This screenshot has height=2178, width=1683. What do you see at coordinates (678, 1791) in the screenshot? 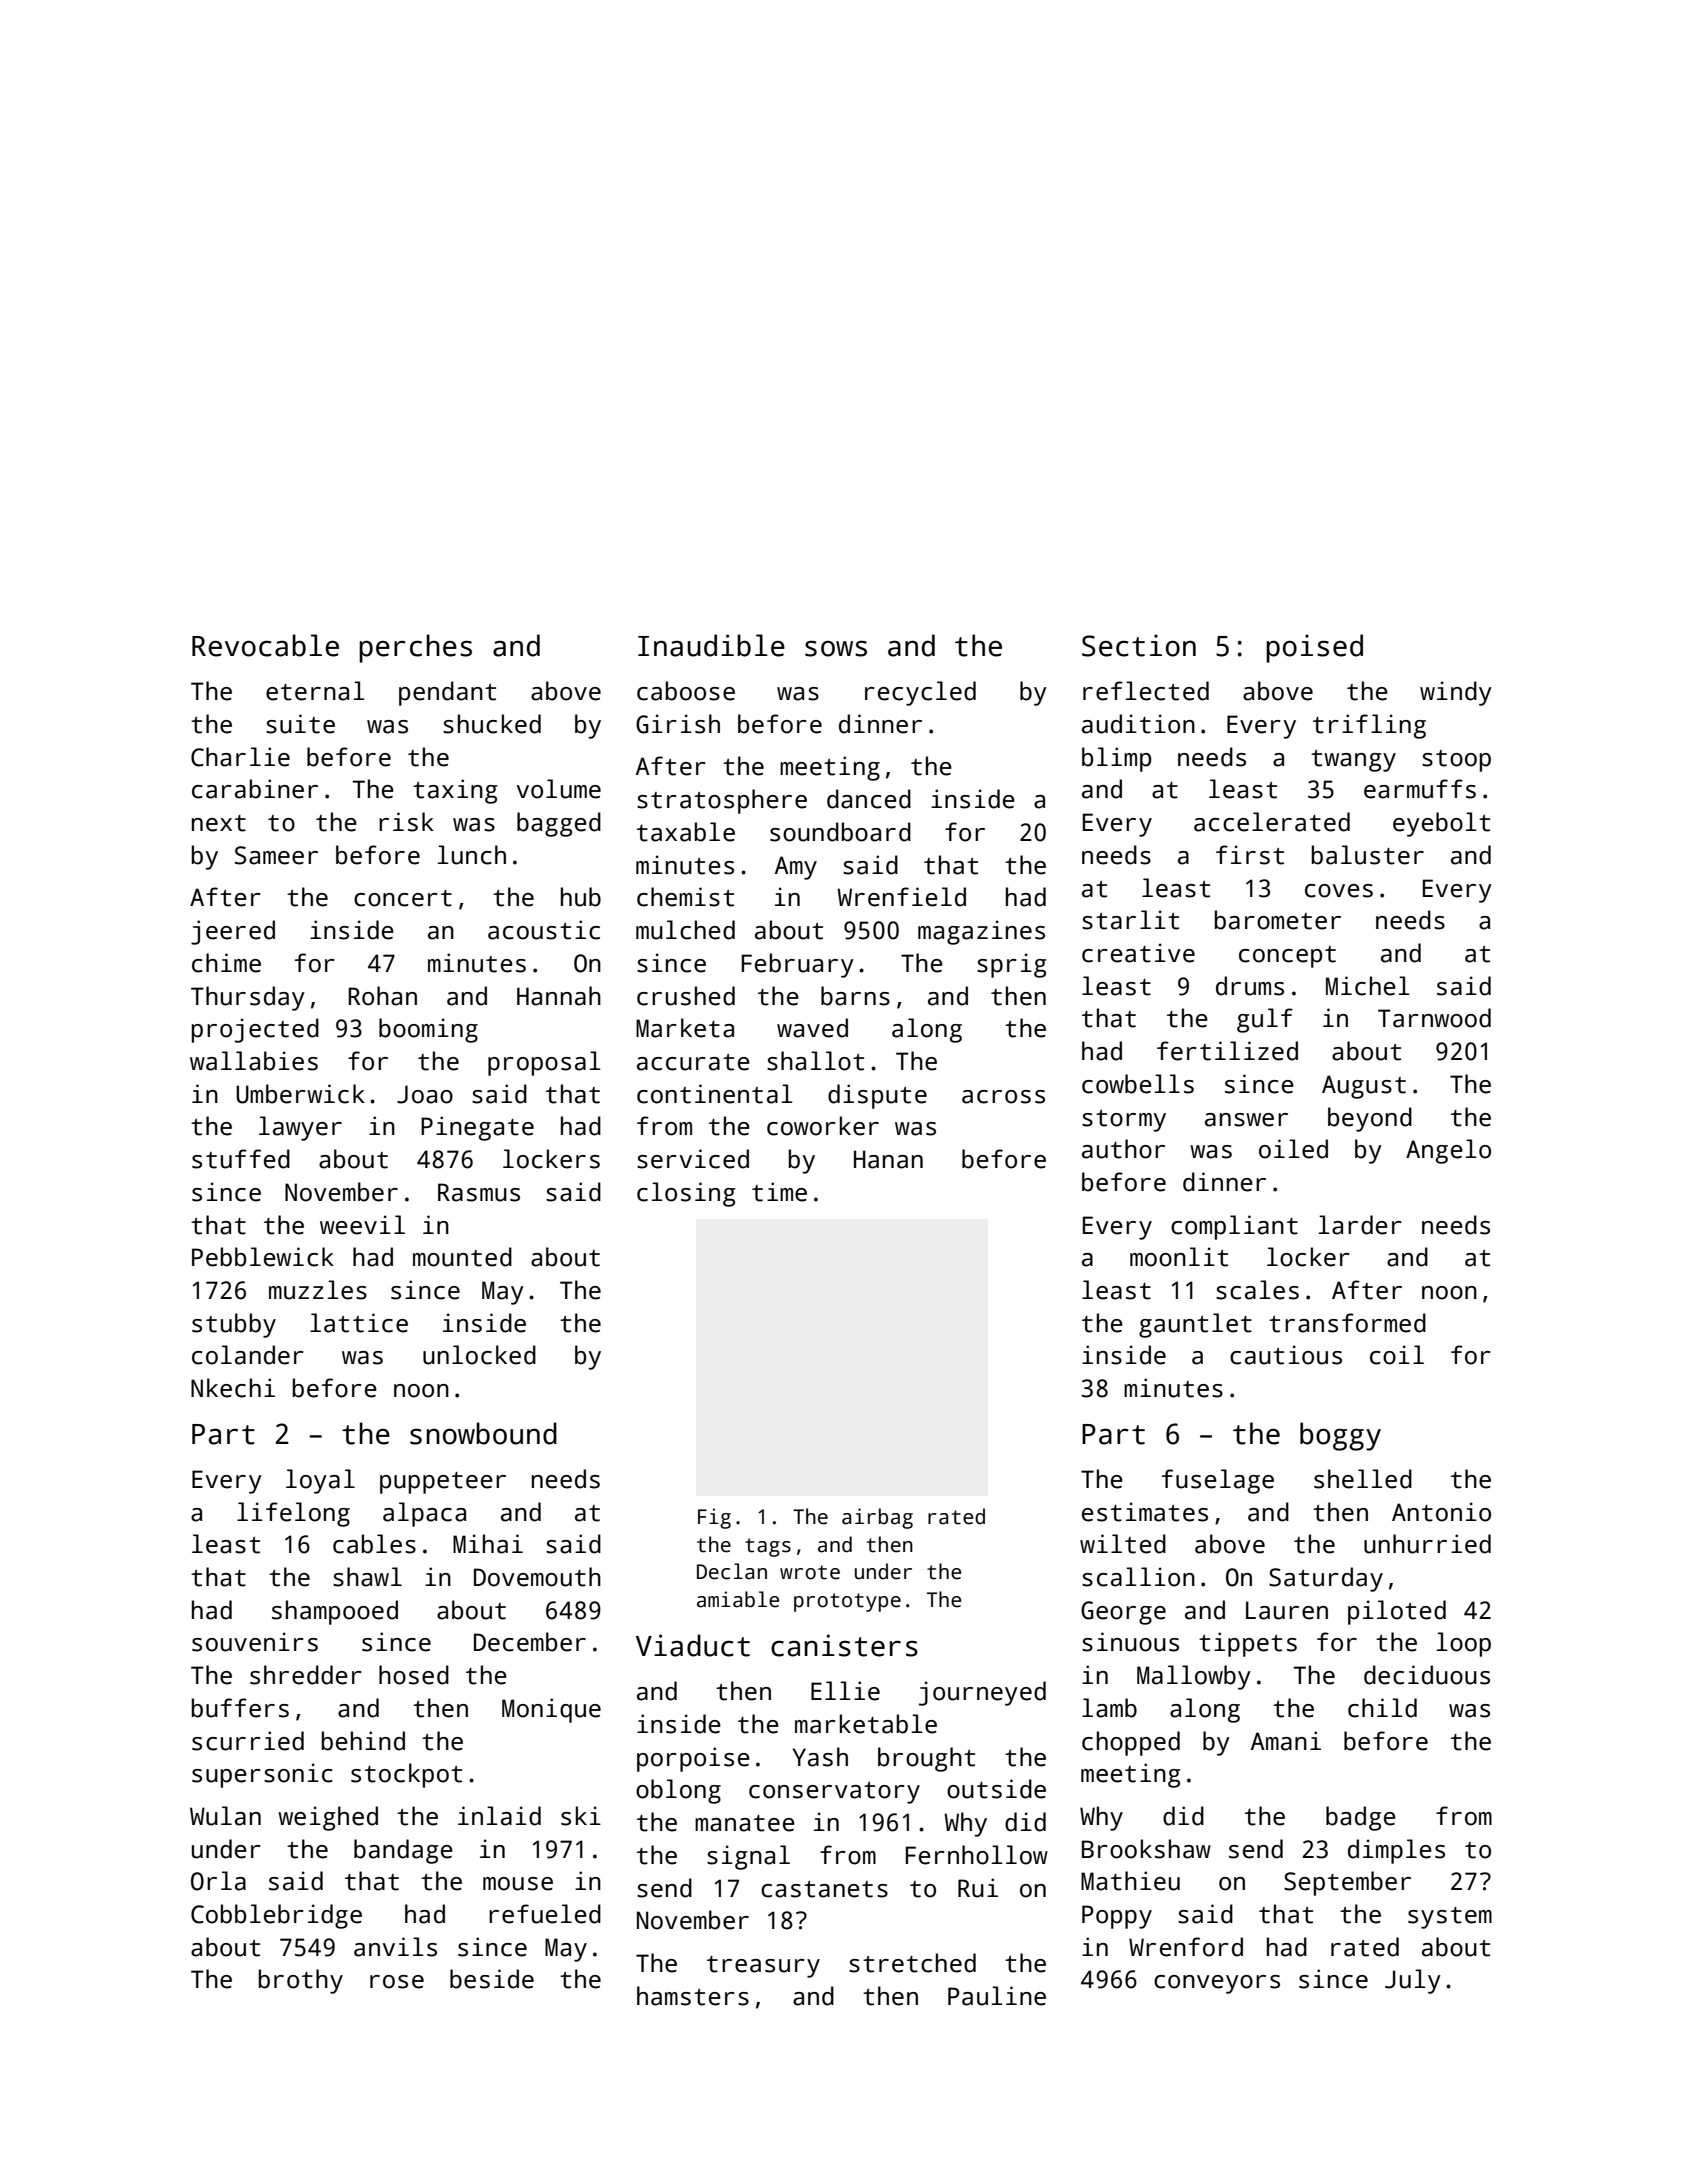
I see `oblong` at bounding box center [678, 1791].
